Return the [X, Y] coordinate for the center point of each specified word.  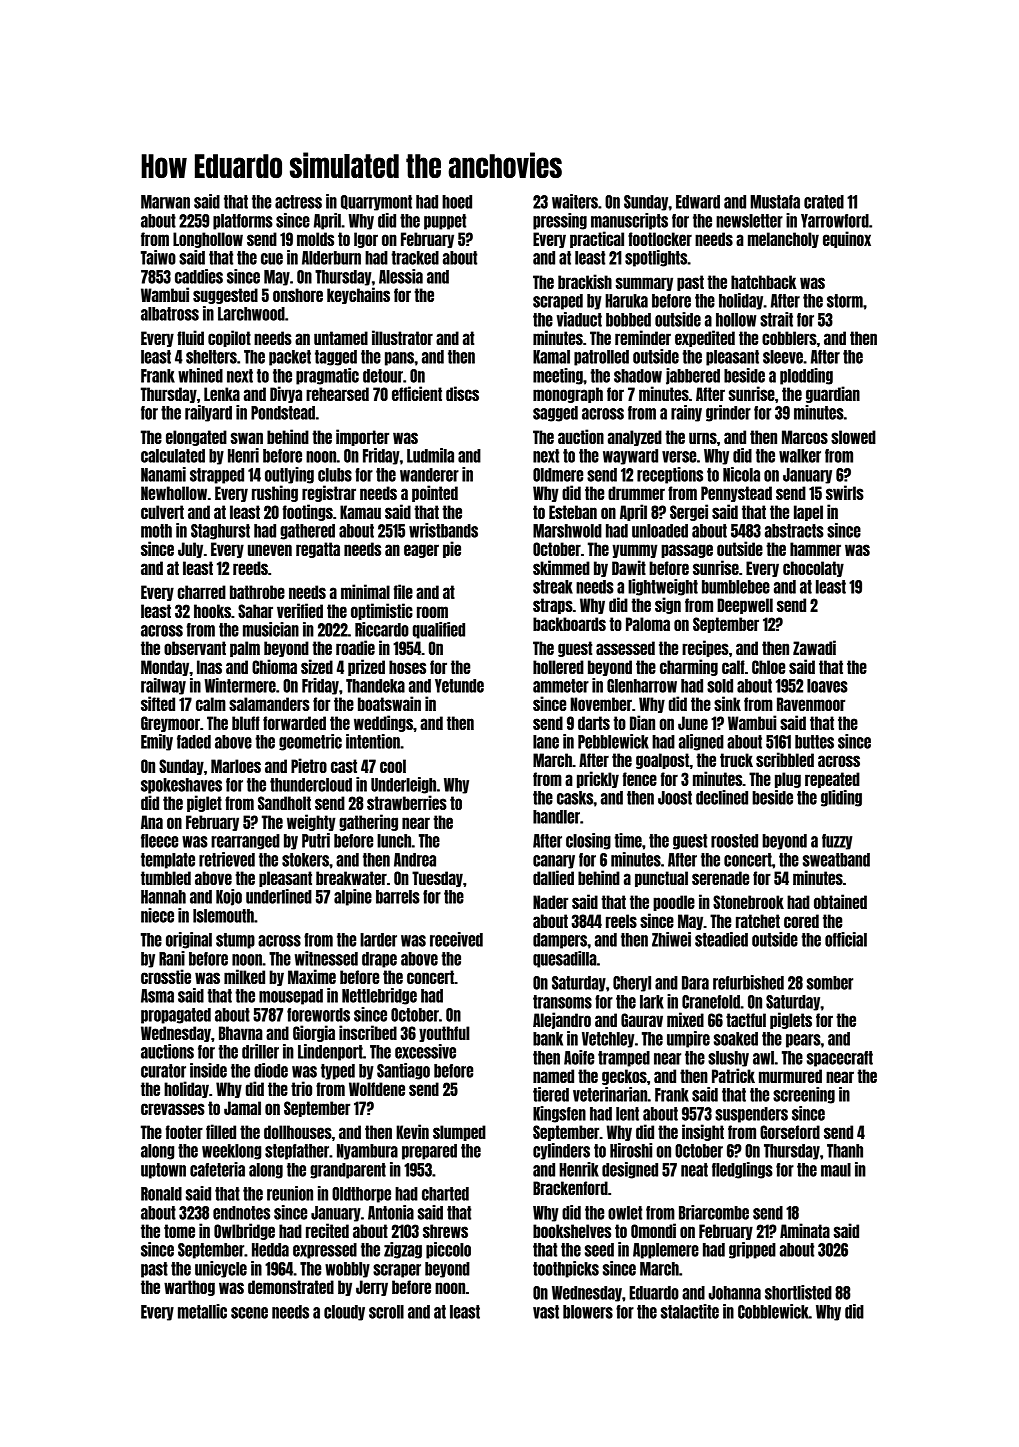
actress [298, 202]
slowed [853, 437]
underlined [279, 896]
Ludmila [430, 455]
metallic [202, 1311]
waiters [575, 201]
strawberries [407, 802]
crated [824, 202]
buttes [814, 742]
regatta [318, 550]
